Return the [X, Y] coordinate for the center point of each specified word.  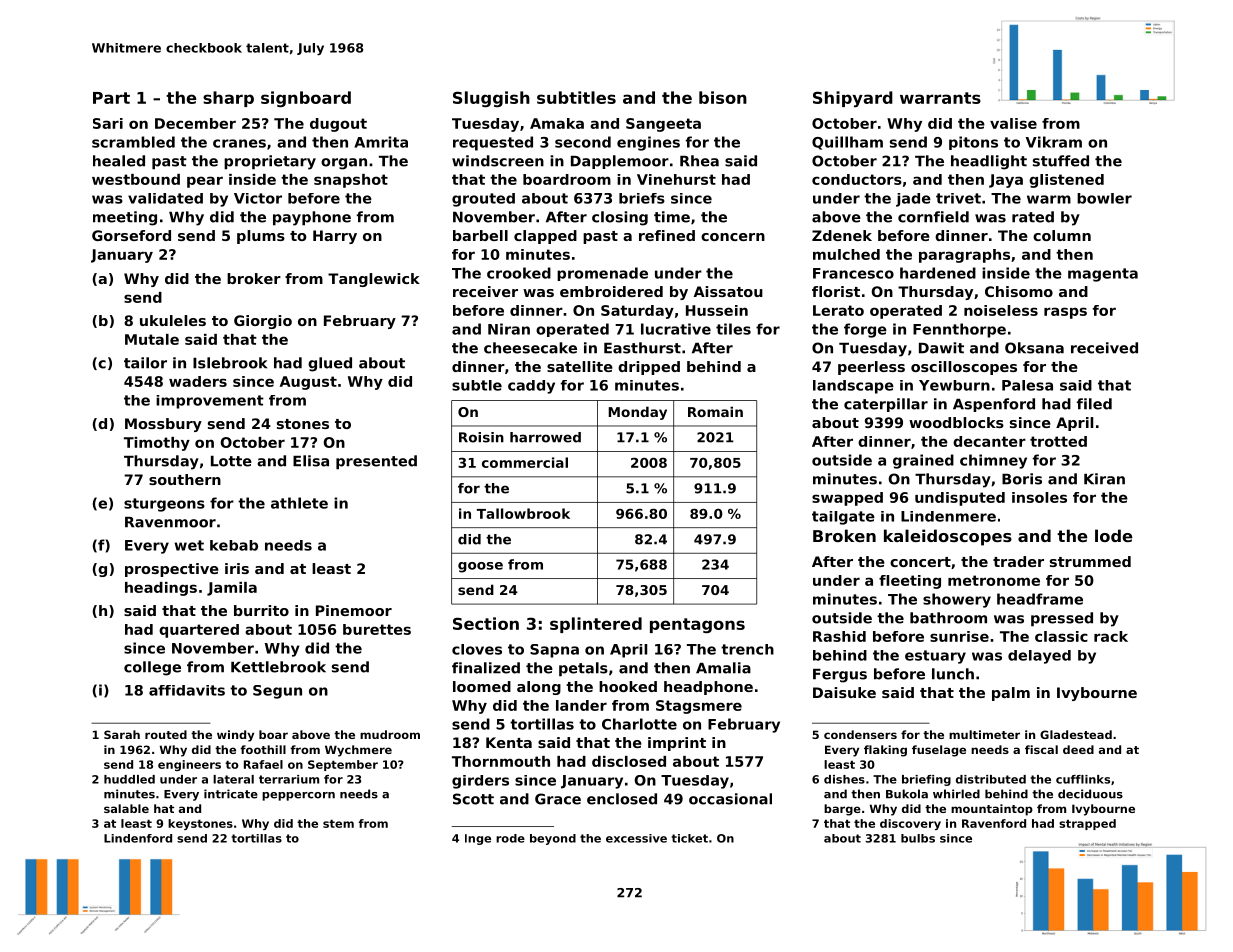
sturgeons [164, 505]
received [1104, 348]
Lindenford [138, 838]
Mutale [152, 339]
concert [920, 562]
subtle [477, 385]
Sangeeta [663, 125]
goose [480, 567]
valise [1013, 123]
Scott [473, 799]
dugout [338, 125]
